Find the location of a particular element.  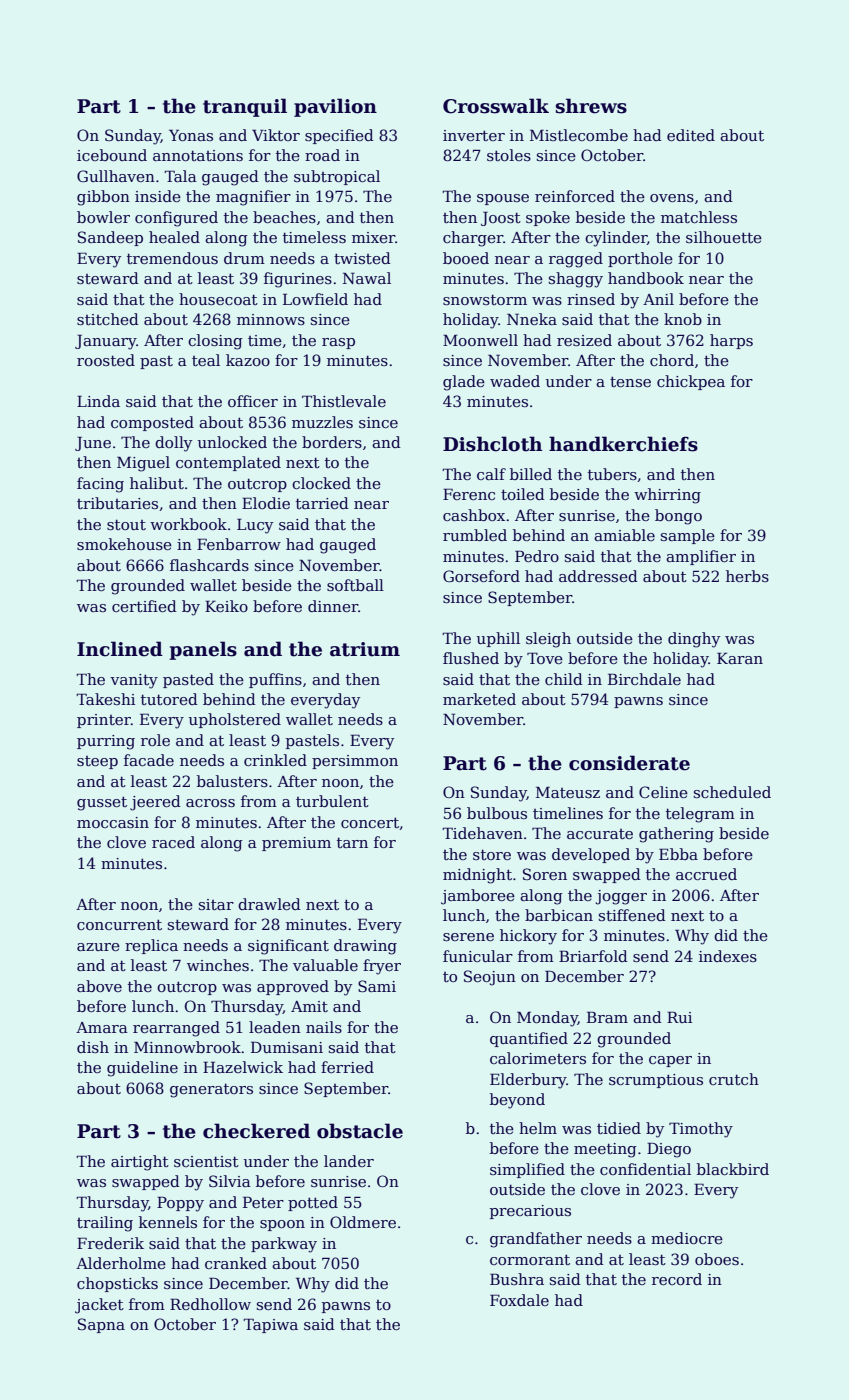

winches is located at coordinates (218, 965).
